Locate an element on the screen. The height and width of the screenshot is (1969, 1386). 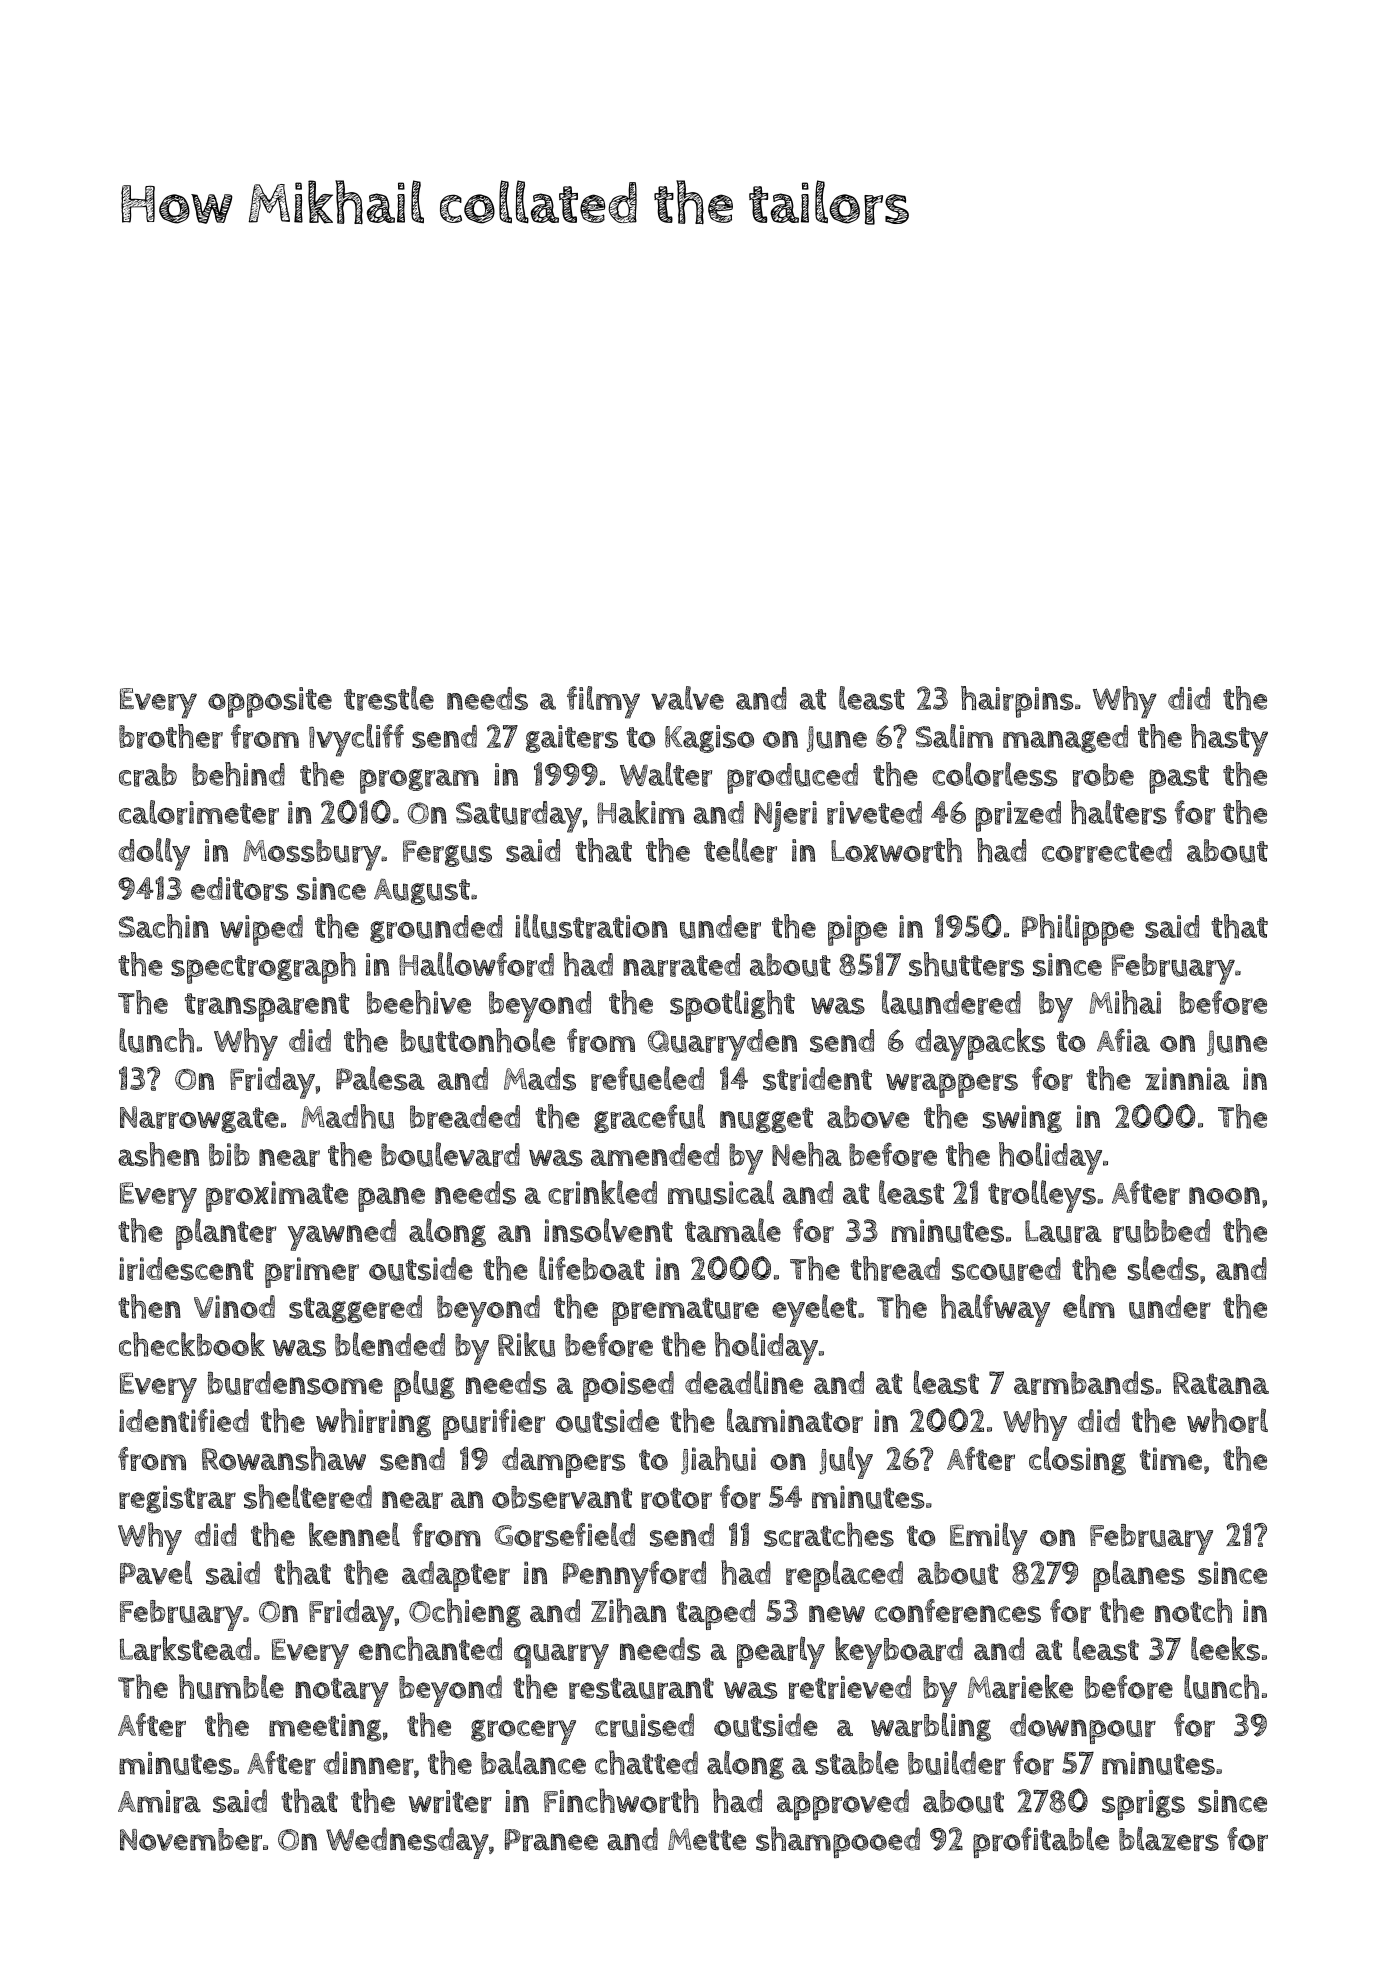
trestle is located at coordinates (389, 698).
